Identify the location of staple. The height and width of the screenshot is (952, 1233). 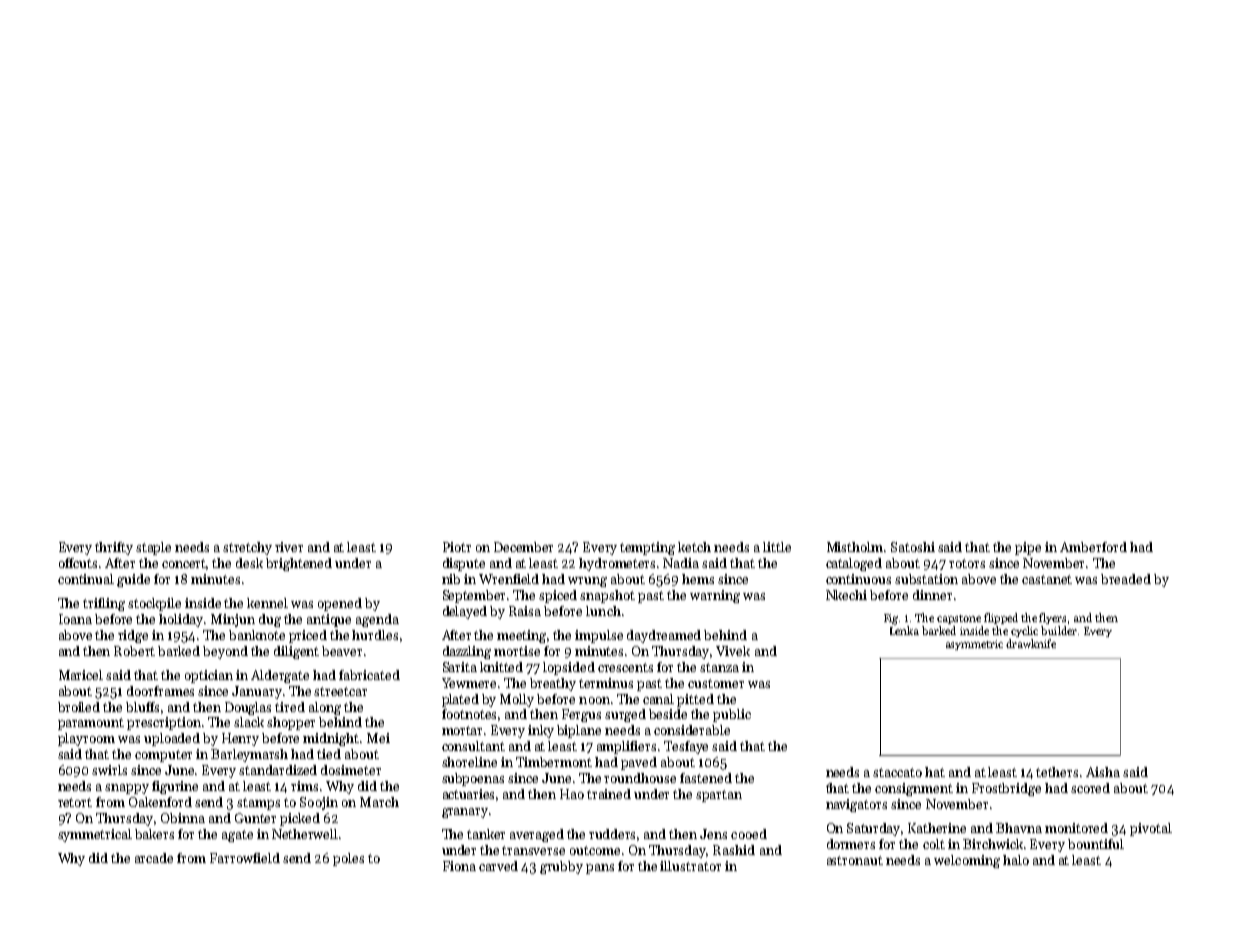
(153, 548).
